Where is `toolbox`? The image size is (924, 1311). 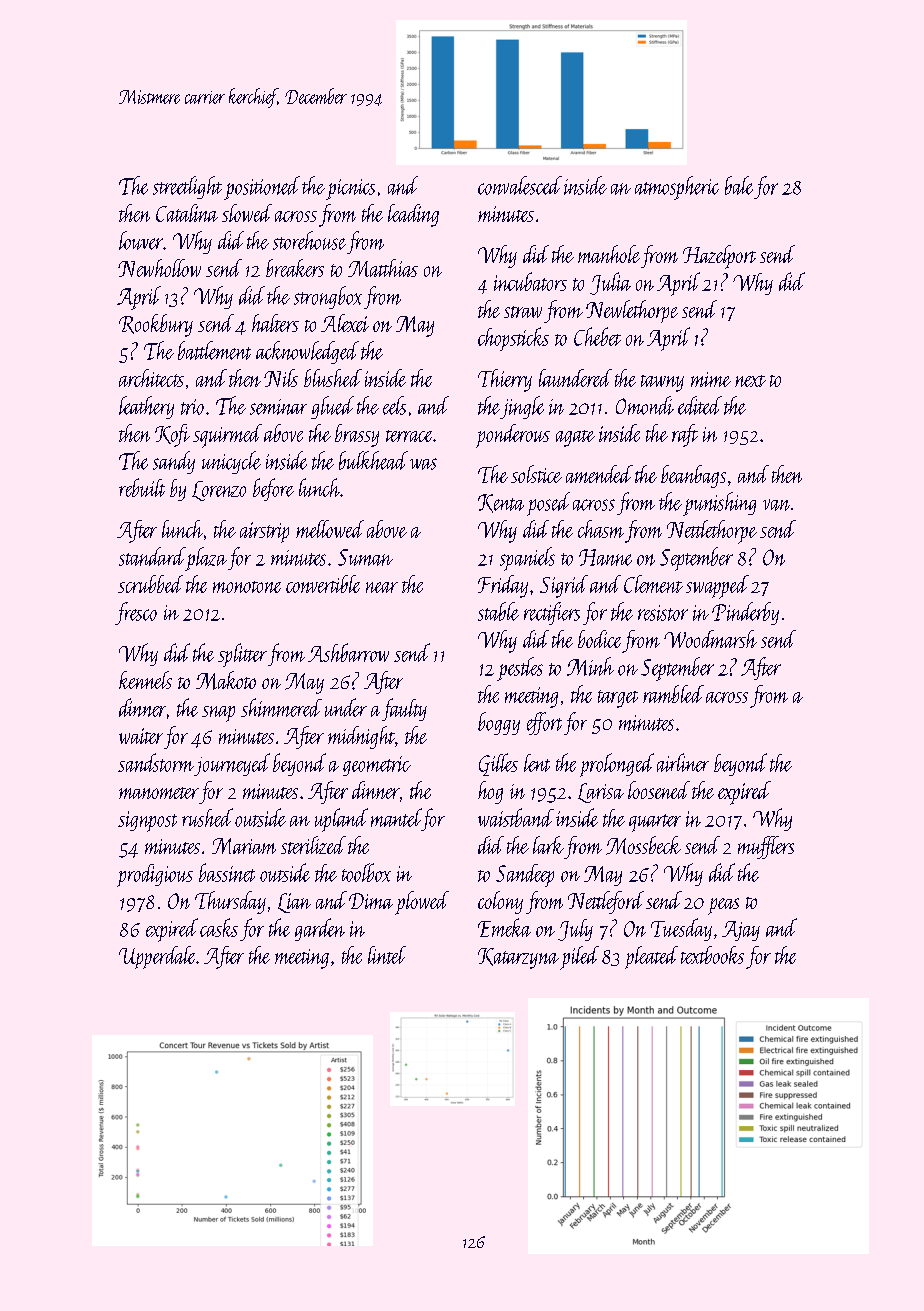
toolbox is located at coordinates (366, 872).
